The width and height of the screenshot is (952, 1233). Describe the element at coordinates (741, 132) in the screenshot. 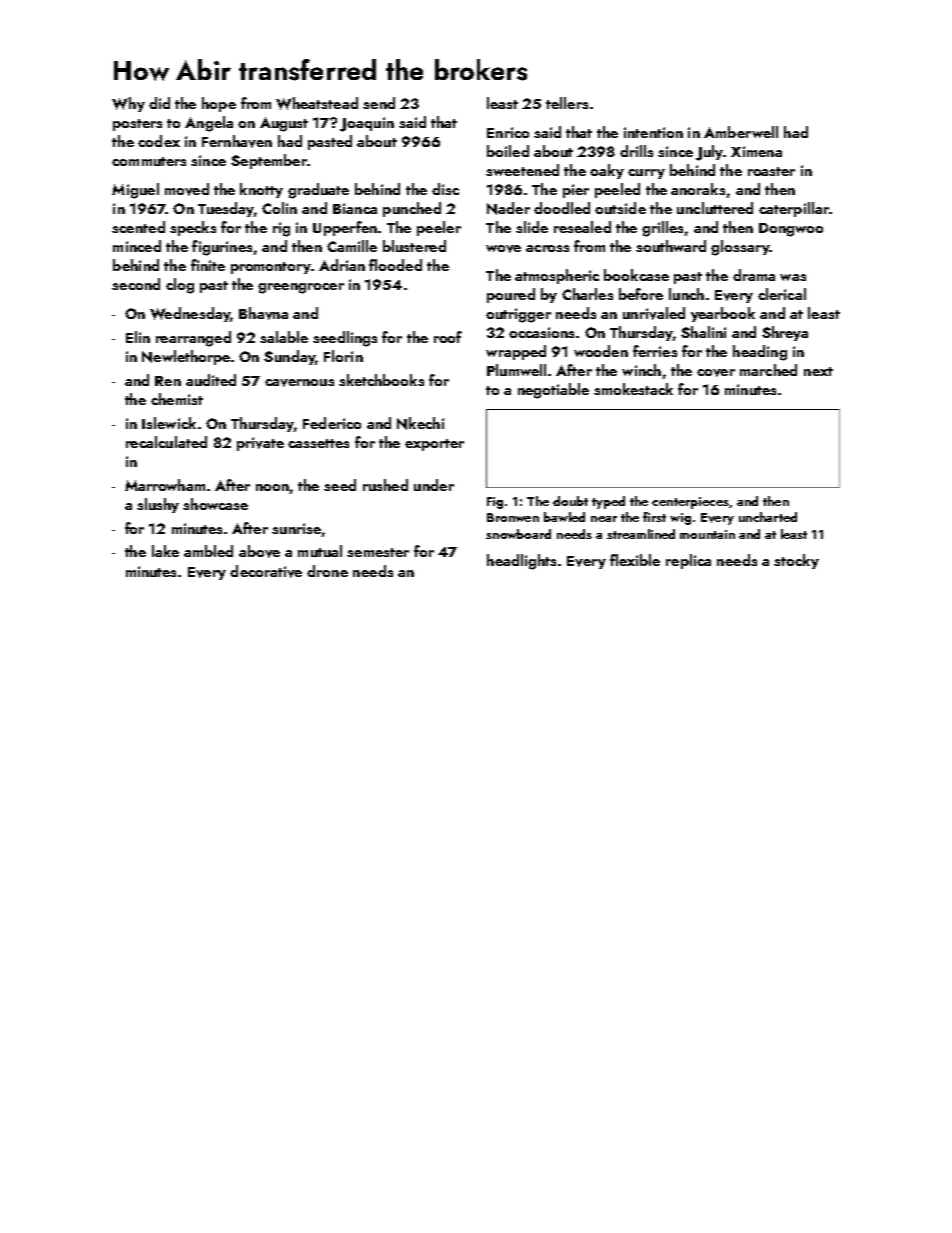

I see `Amberwell` at that location.
